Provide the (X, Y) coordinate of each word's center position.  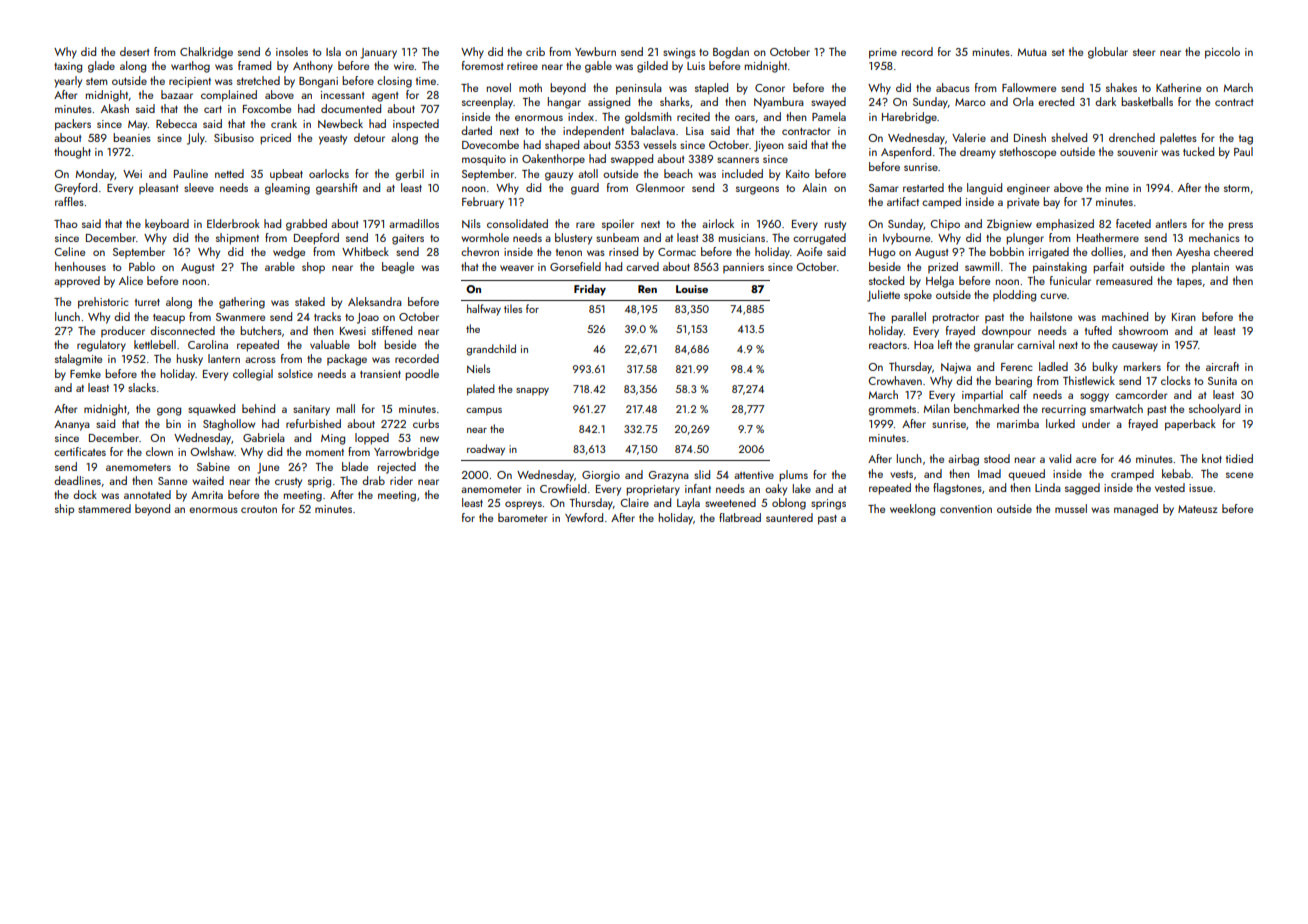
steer (1144, 52)
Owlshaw (212, 451)
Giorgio (601, 476)
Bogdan (731, 53)
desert (134, 51)
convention (966, 509)
